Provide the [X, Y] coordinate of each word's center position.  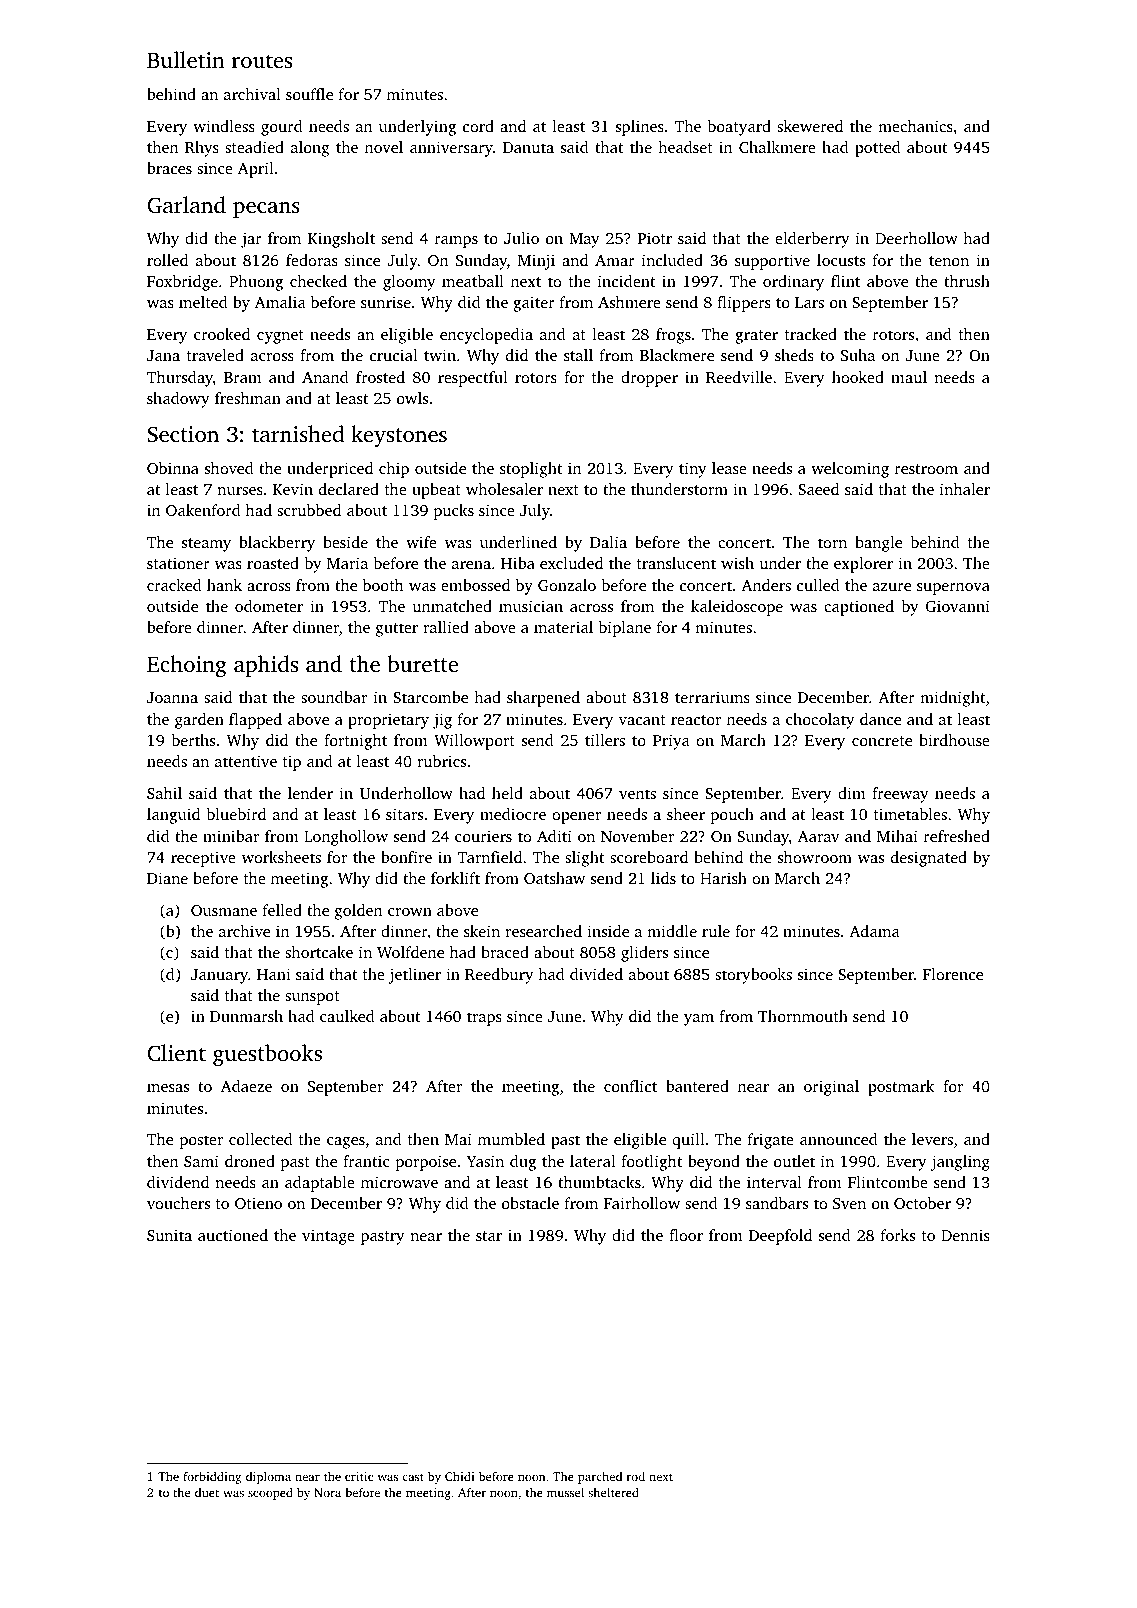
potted [878, 149]
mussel [565, 1492]
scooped [270, 1493]
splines [640, 128]
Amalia [280, 302]
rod [636, 1476]
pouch [732, 816]
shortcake [319, 952]
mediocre [513, 814]
